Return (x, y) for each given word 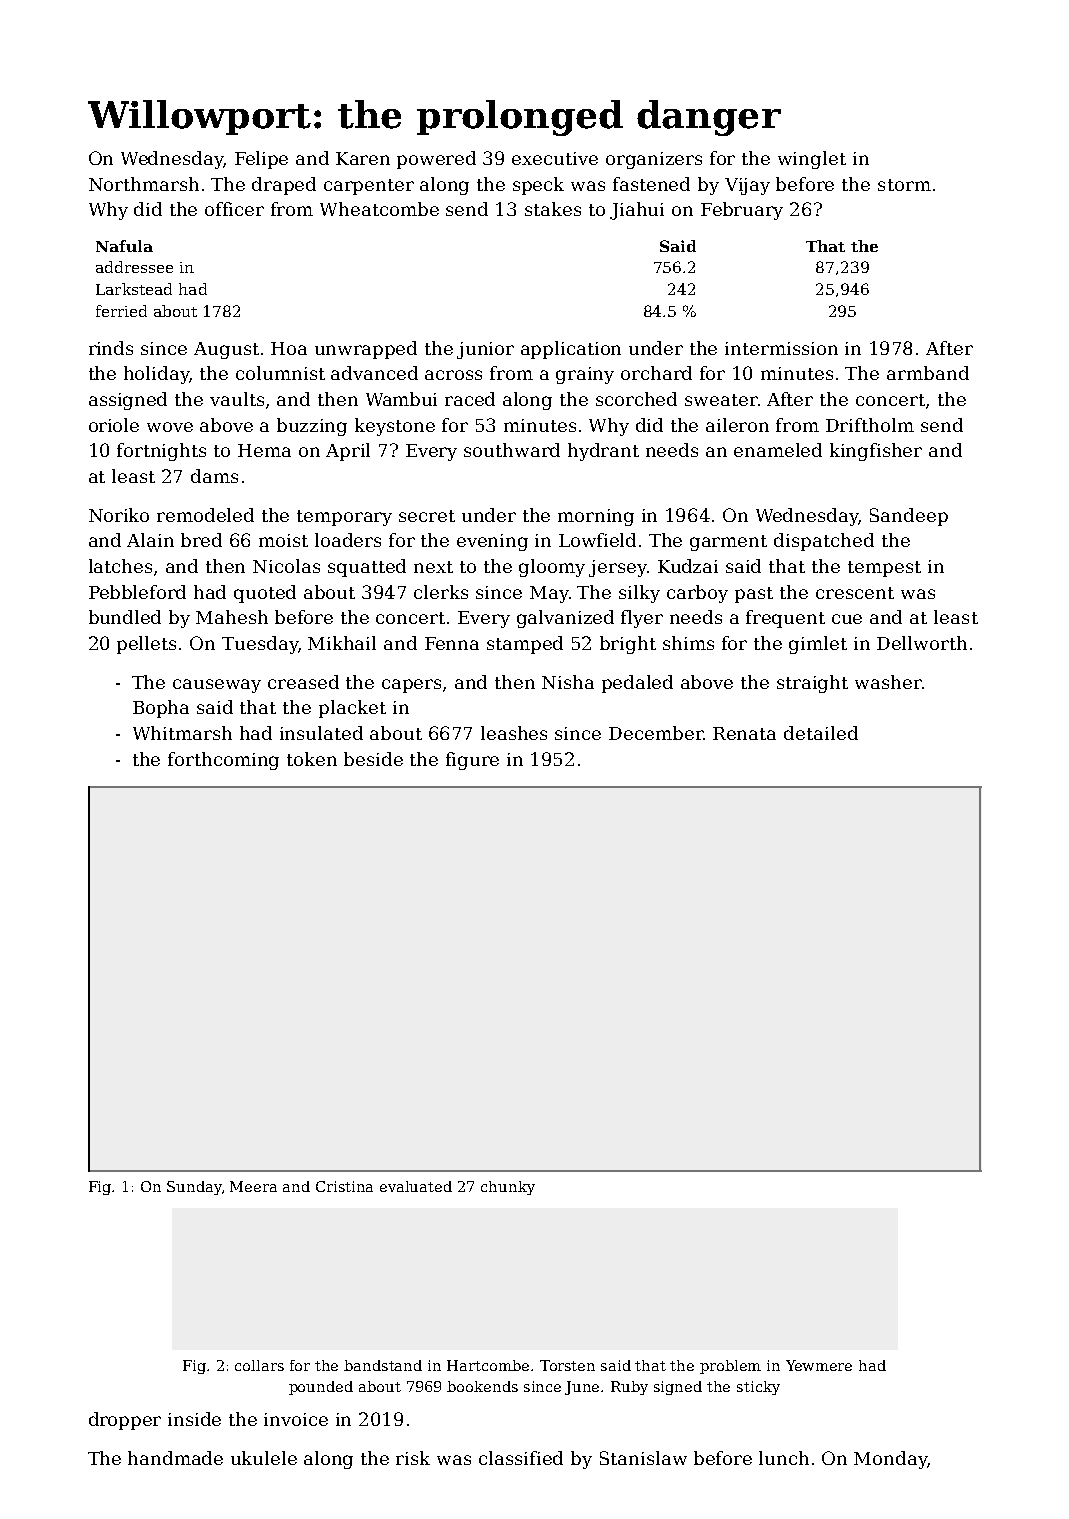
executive (555, 158)
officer (234, 209)
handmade (175, 1458)
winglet (812, 160)
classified (521, 1458)
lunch (784, 1458)
